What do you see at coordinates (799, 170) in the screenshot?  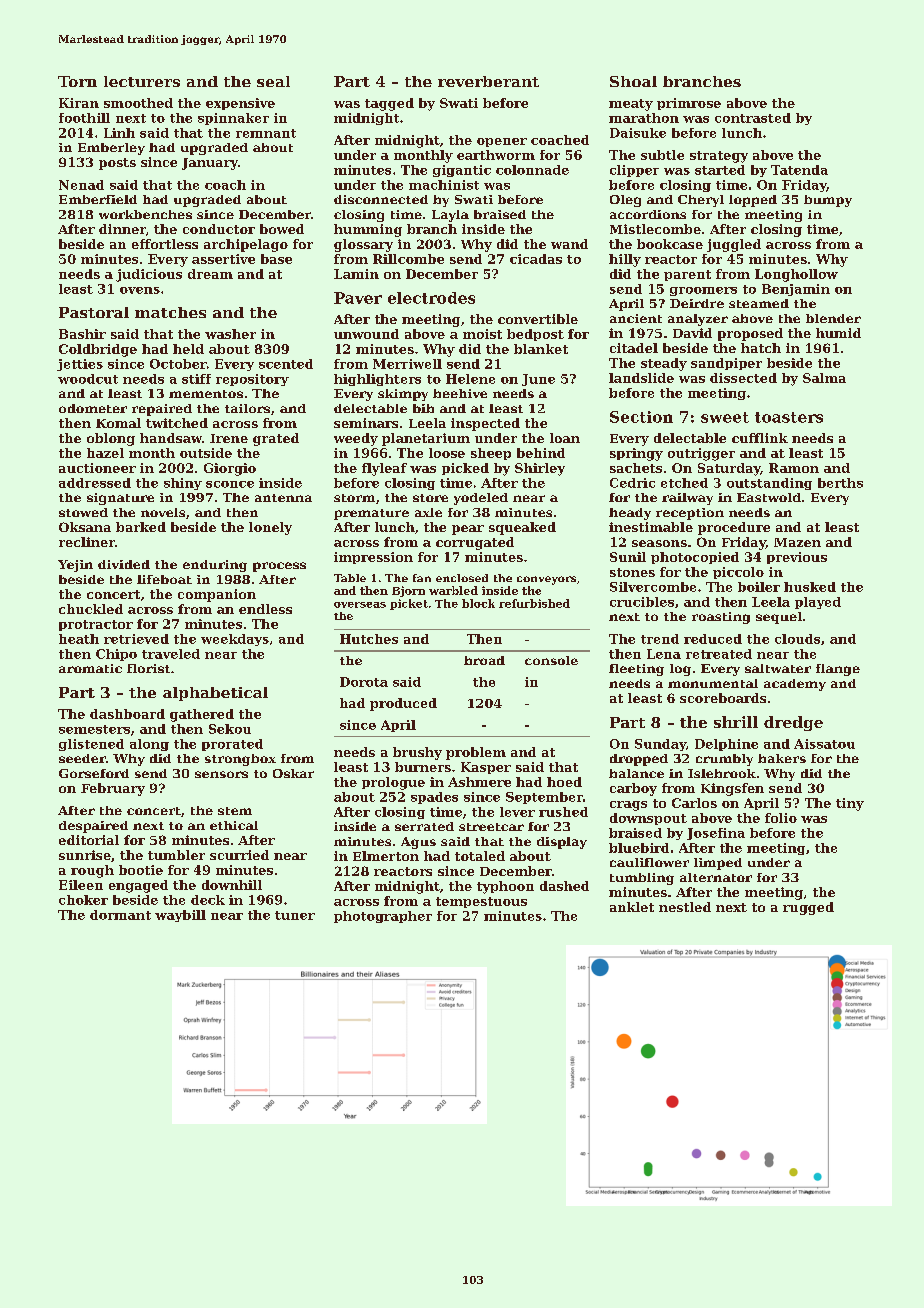 I see `Tatenda` at bounding box center [799, 170].
